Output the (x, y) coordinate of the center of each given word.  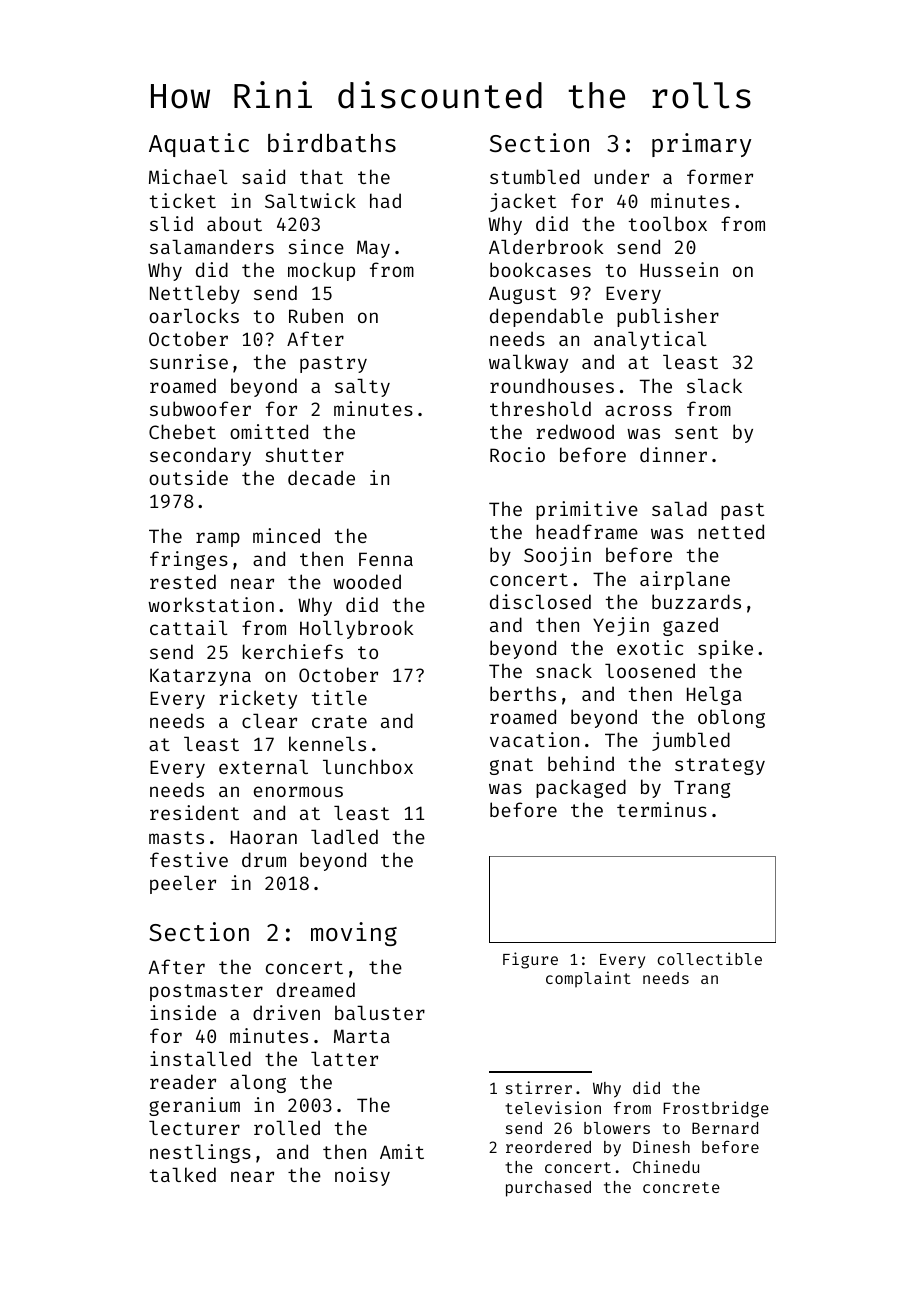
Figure (530, 960)
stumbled (534, 176)
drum (264, 859)
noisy (362, 1176)
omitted (269, 431)
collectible (709, 958)
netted (731, 531)
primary (701, 145)
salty (362, 387)
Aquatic (199, 145)
